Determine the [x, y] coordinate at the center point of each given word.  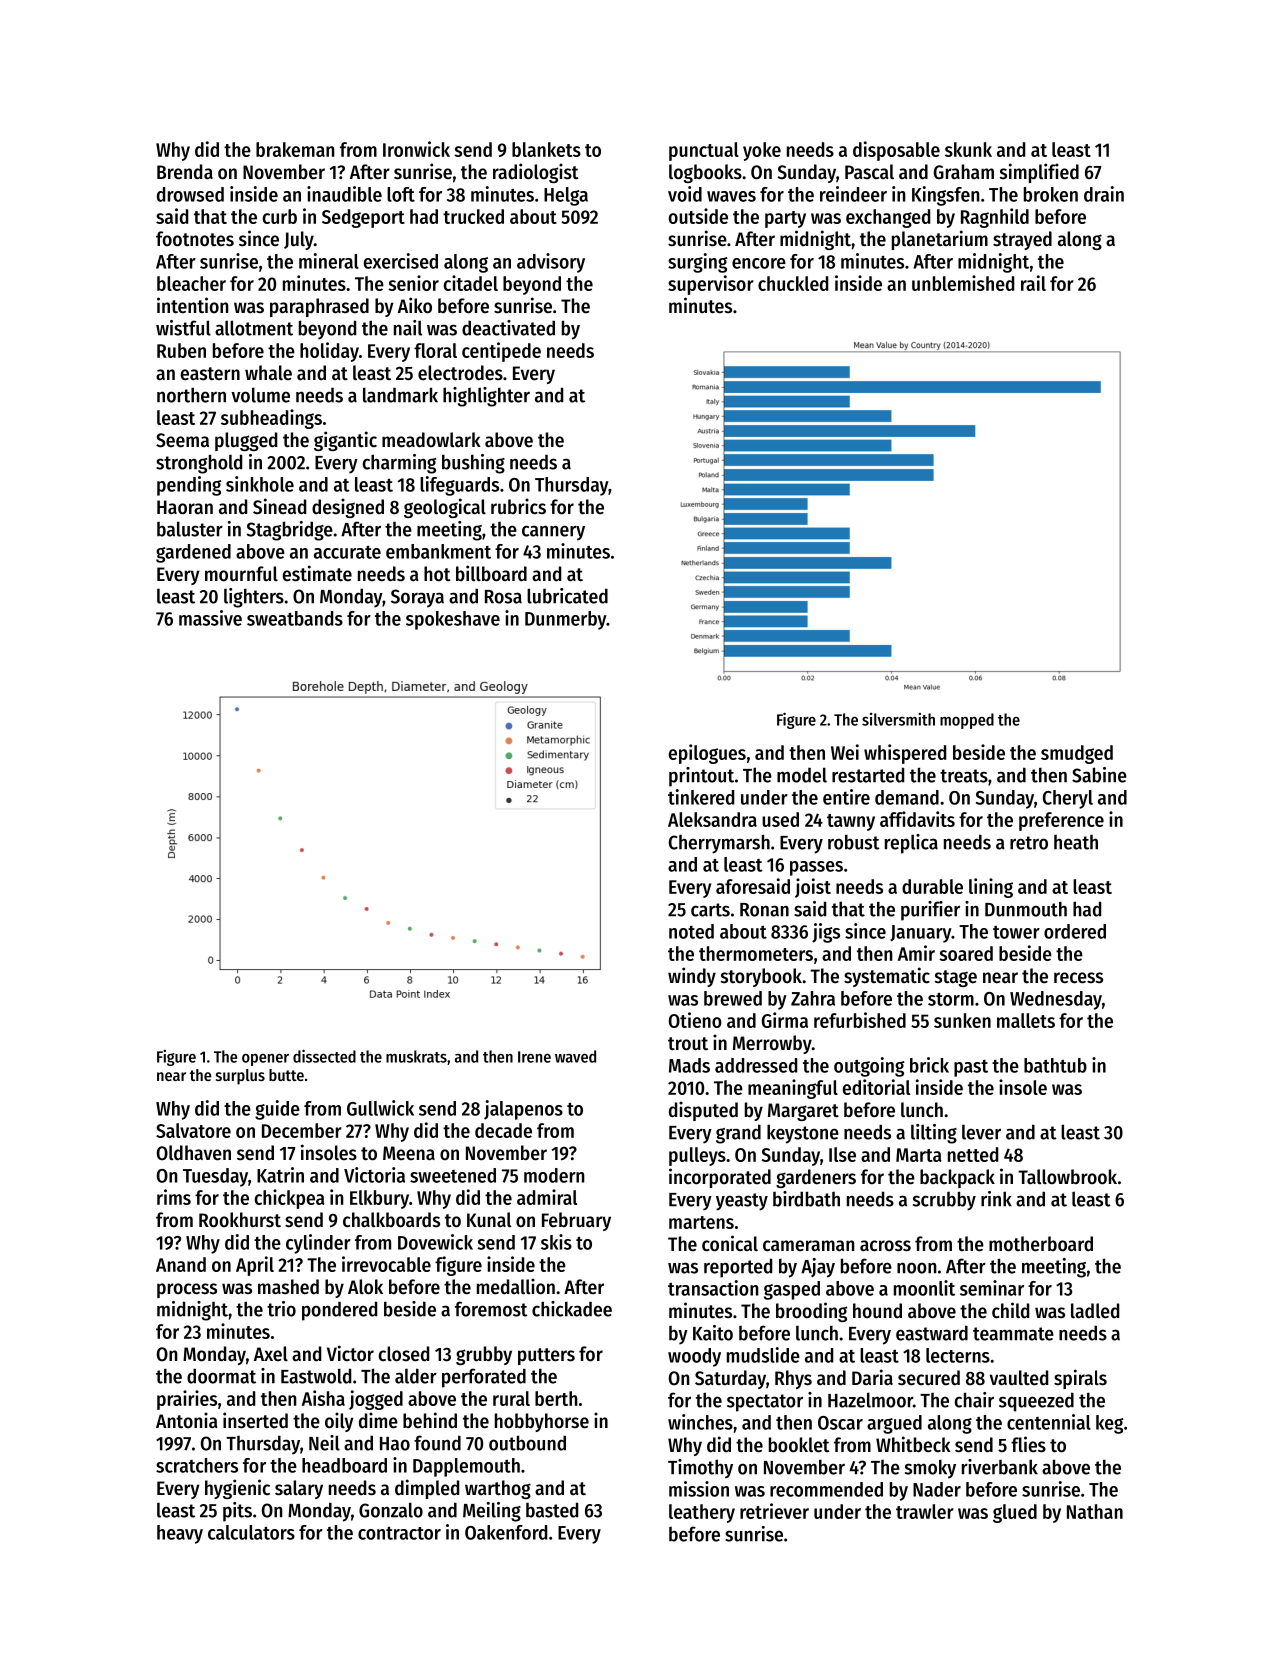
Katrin [280, 1175]
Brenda [185, 172]
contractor [399, 1533]
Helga [566, 196]
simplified [1039, 173]
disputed [703, 1111]
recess [1078, 978]
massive [210, 618]
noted [691, 931]
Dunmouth [1026, 909]
